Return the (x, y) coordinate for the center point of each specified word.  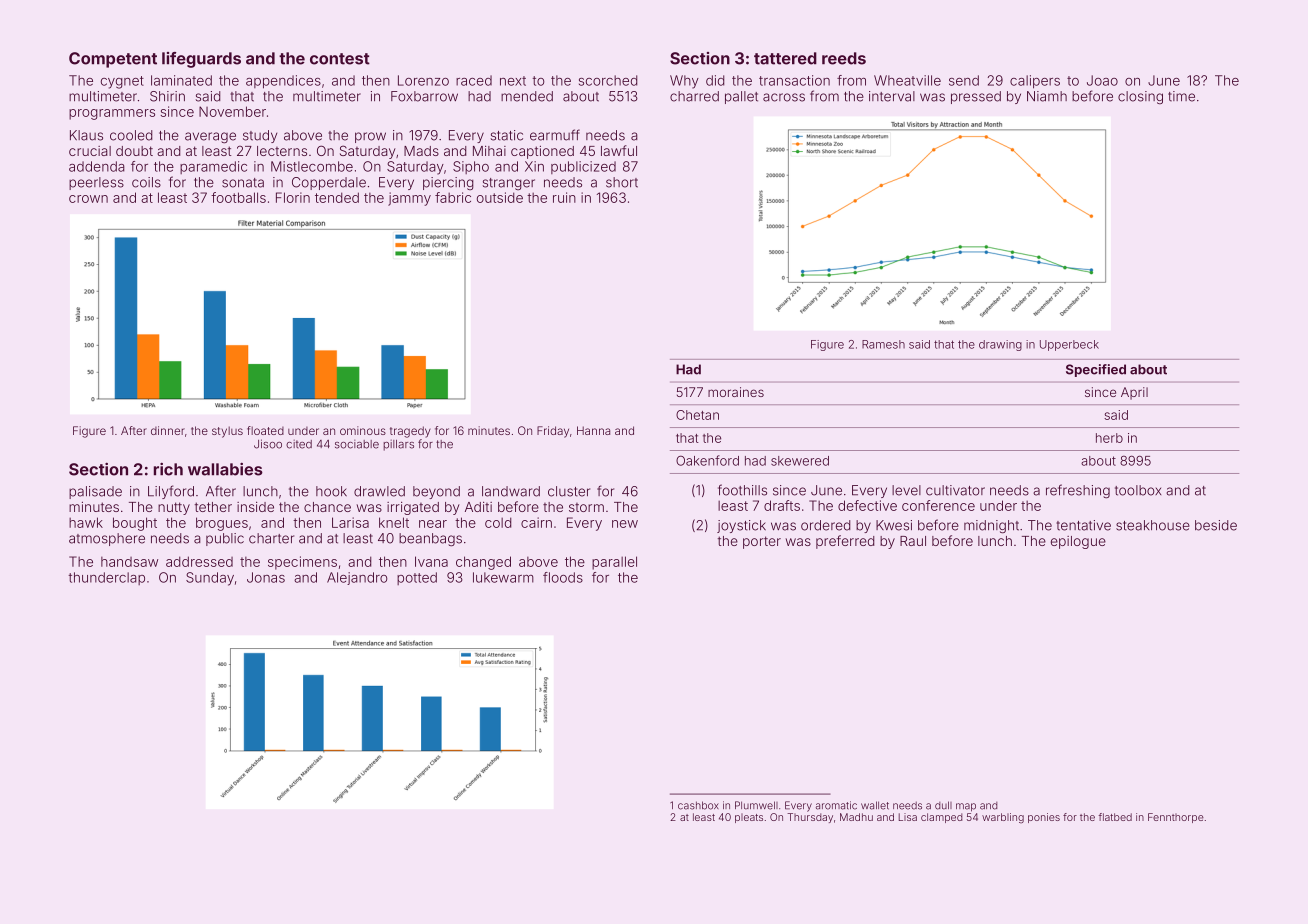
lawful (619, 150)
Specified (1096, 370)
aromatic (836, 805)
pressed (976, 97)
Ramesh (883, 344)
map (966, 807)
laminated (181, 80)
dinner (168, 430)
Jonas (266, 577)
